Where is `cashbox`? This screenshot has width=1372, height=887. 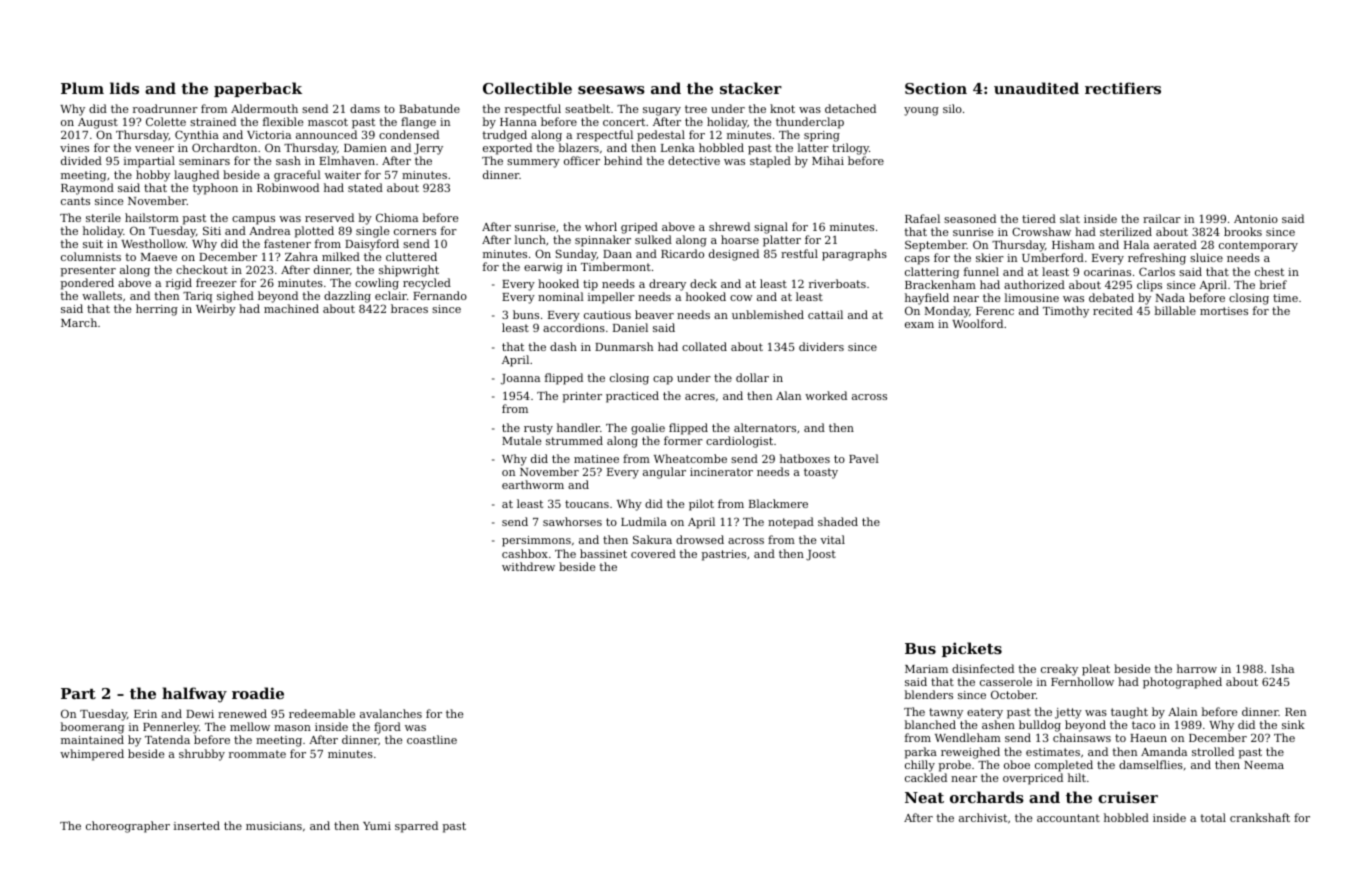
cashbox is located at coordinates (525, 553).
